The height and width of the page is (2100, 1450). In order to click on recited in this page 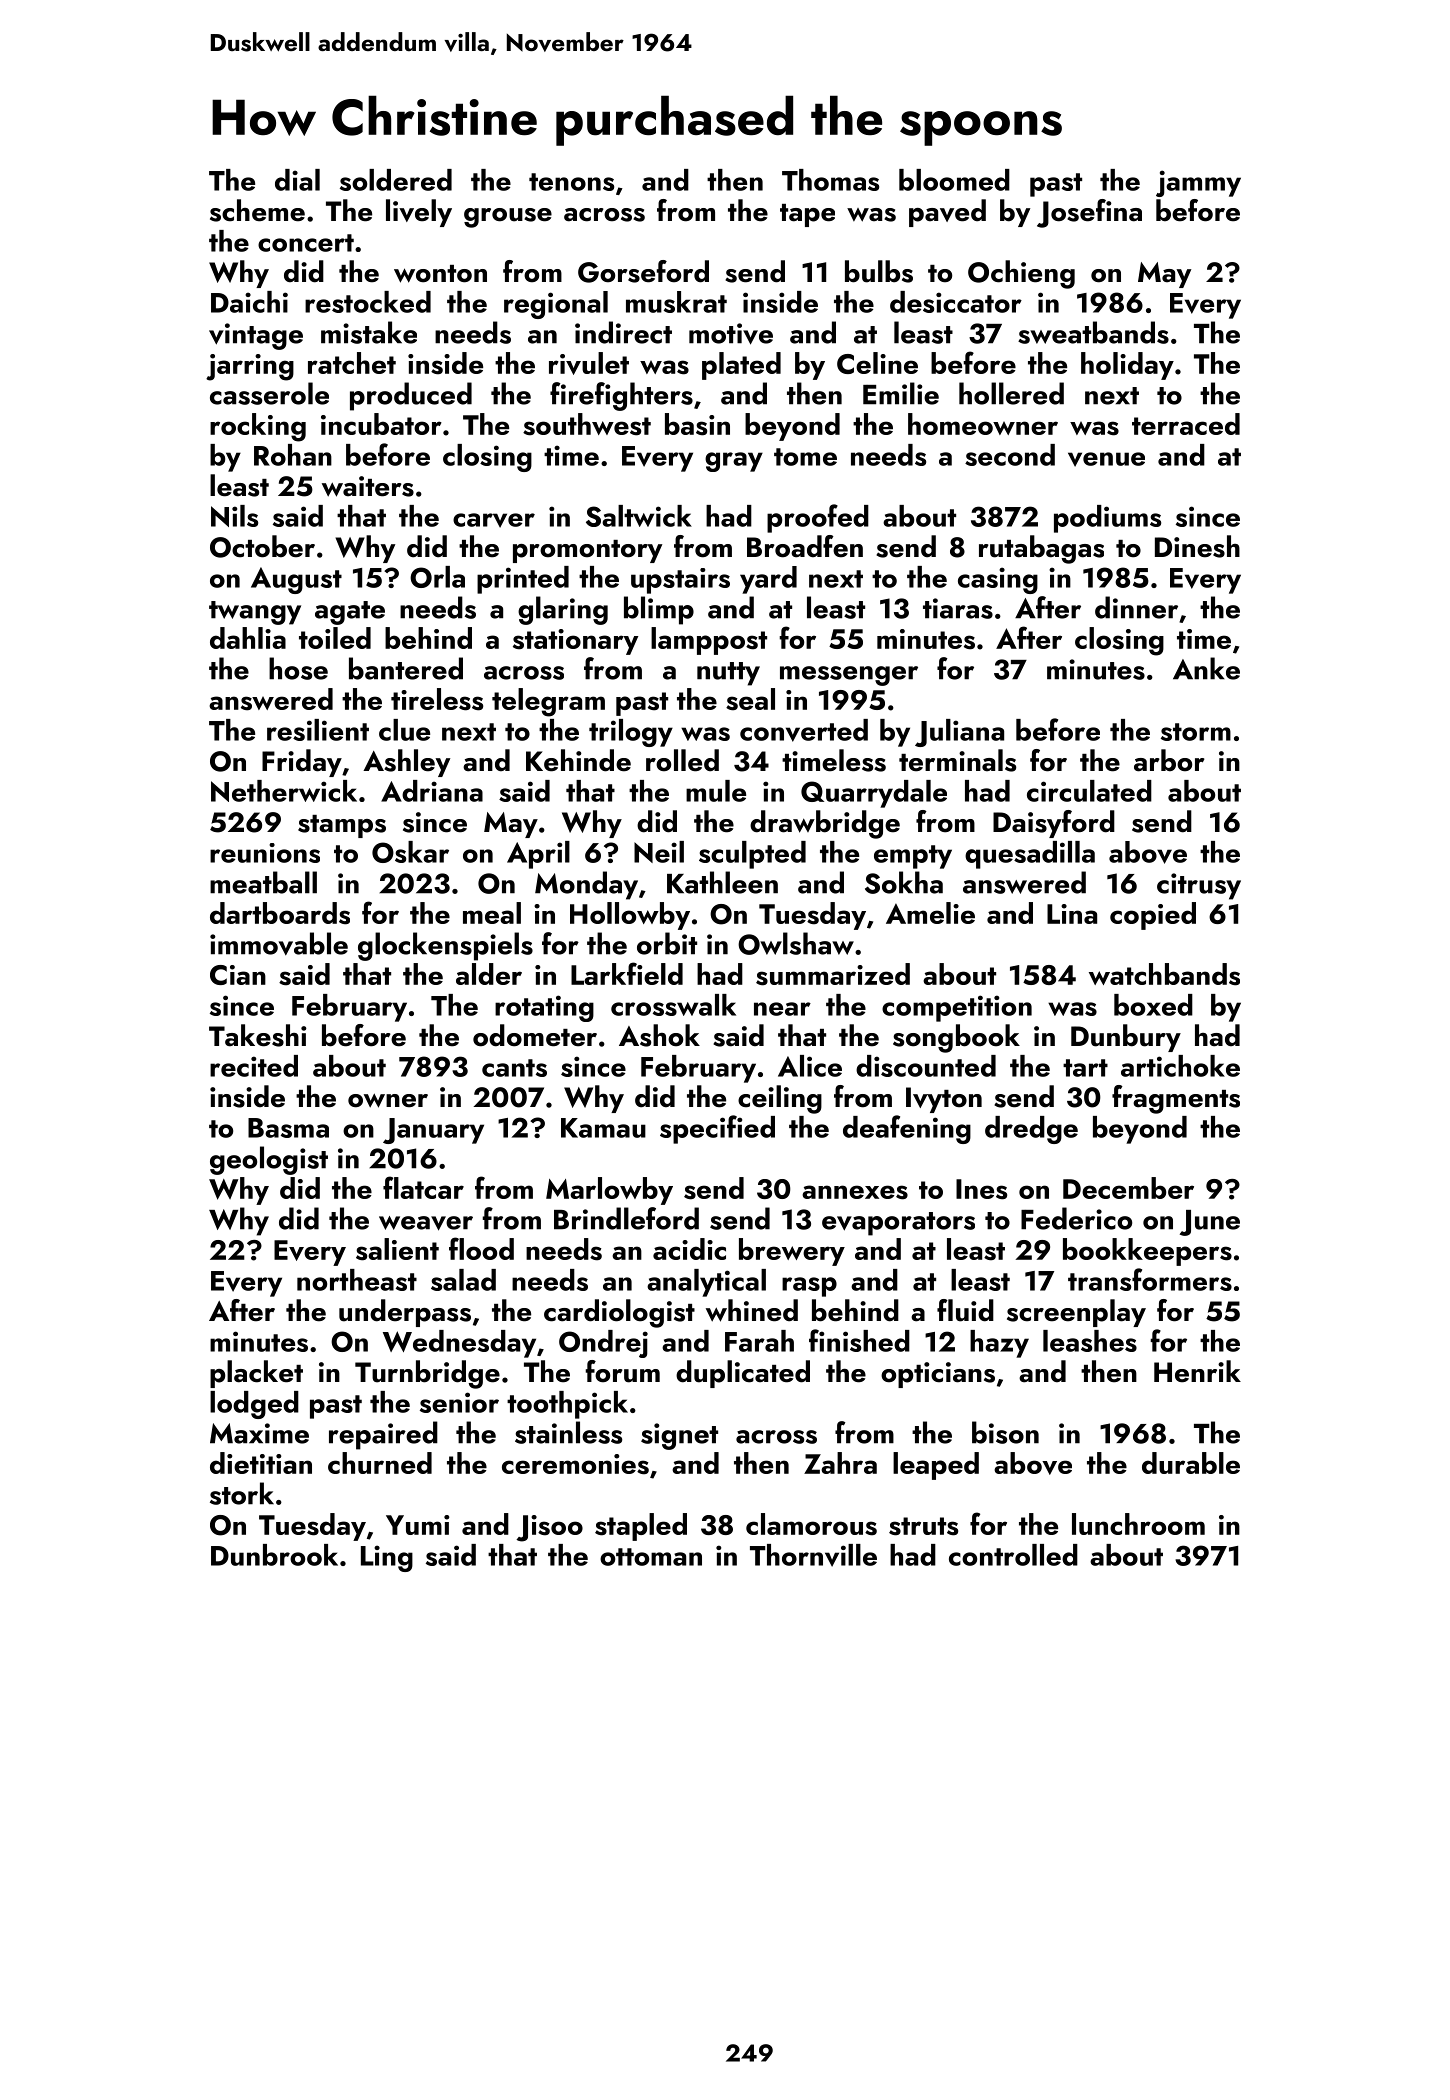, I will do `click(254, 1066)`.
